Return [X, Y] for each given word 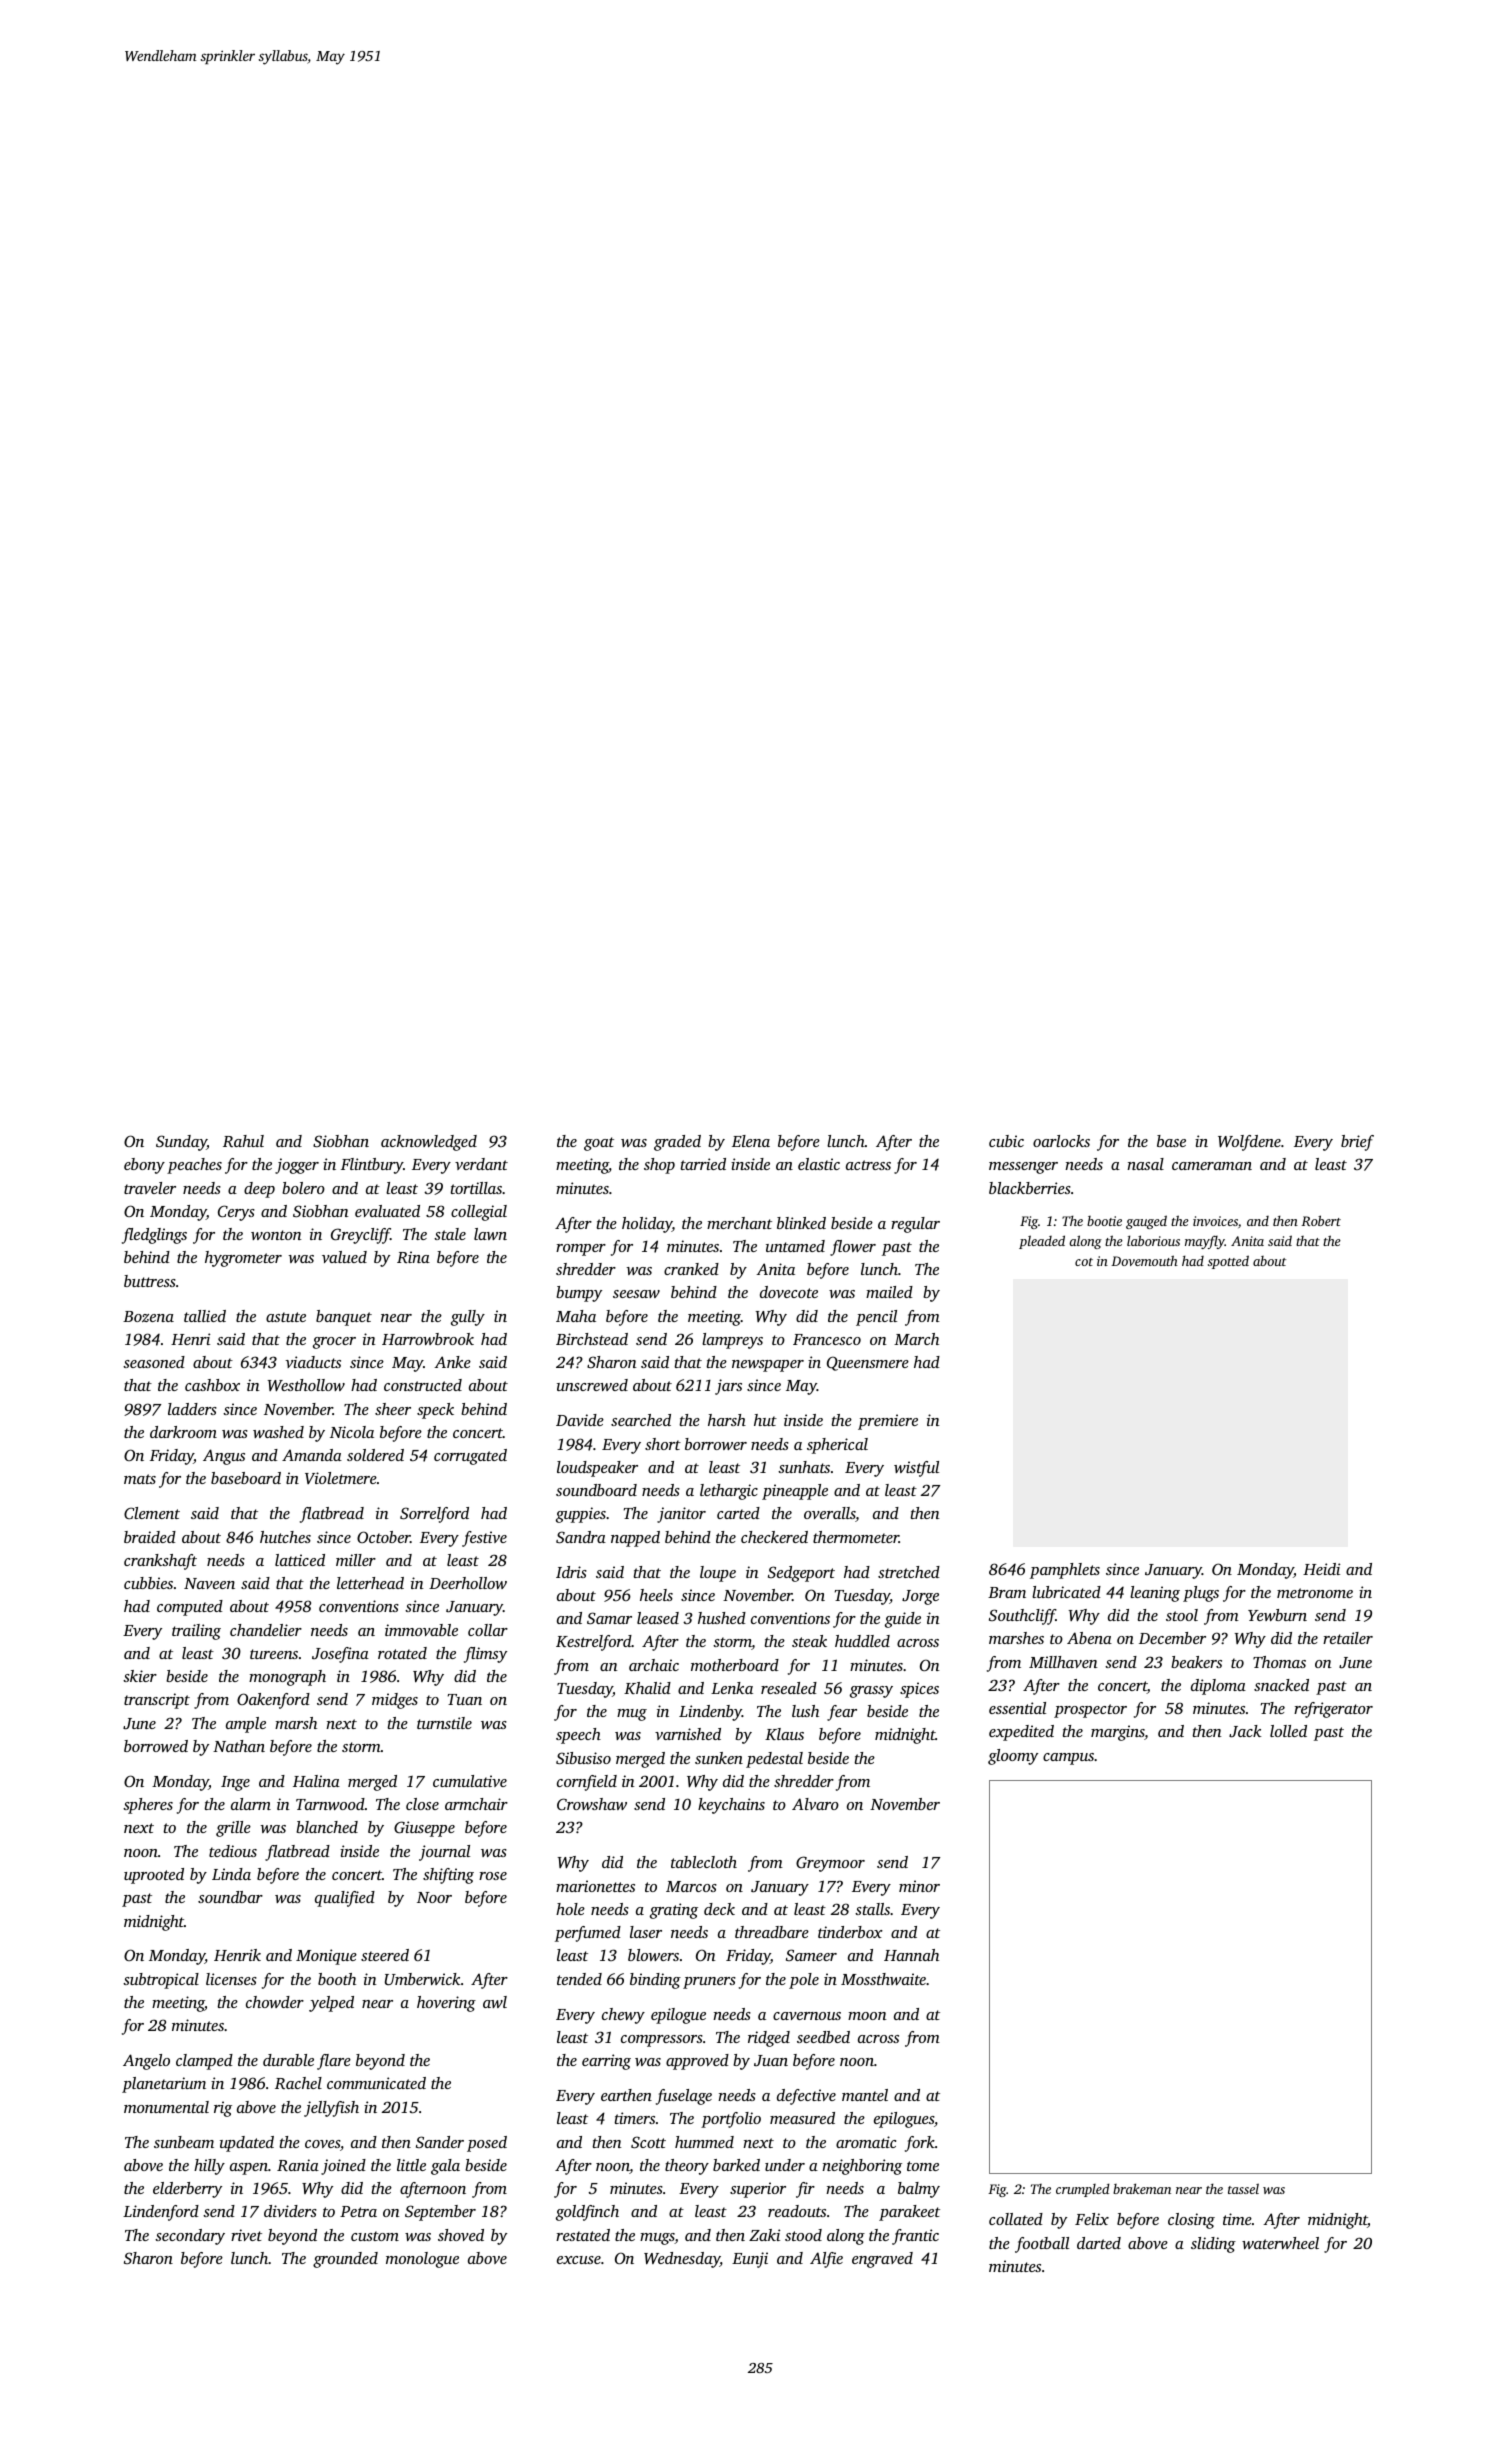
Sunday [181, 1143]
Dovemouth [1144, 1260]
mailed [889, 1292]
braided [150, 1537]
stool [1182, 1615]
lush [805, 1711]
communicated [376, 2083]
